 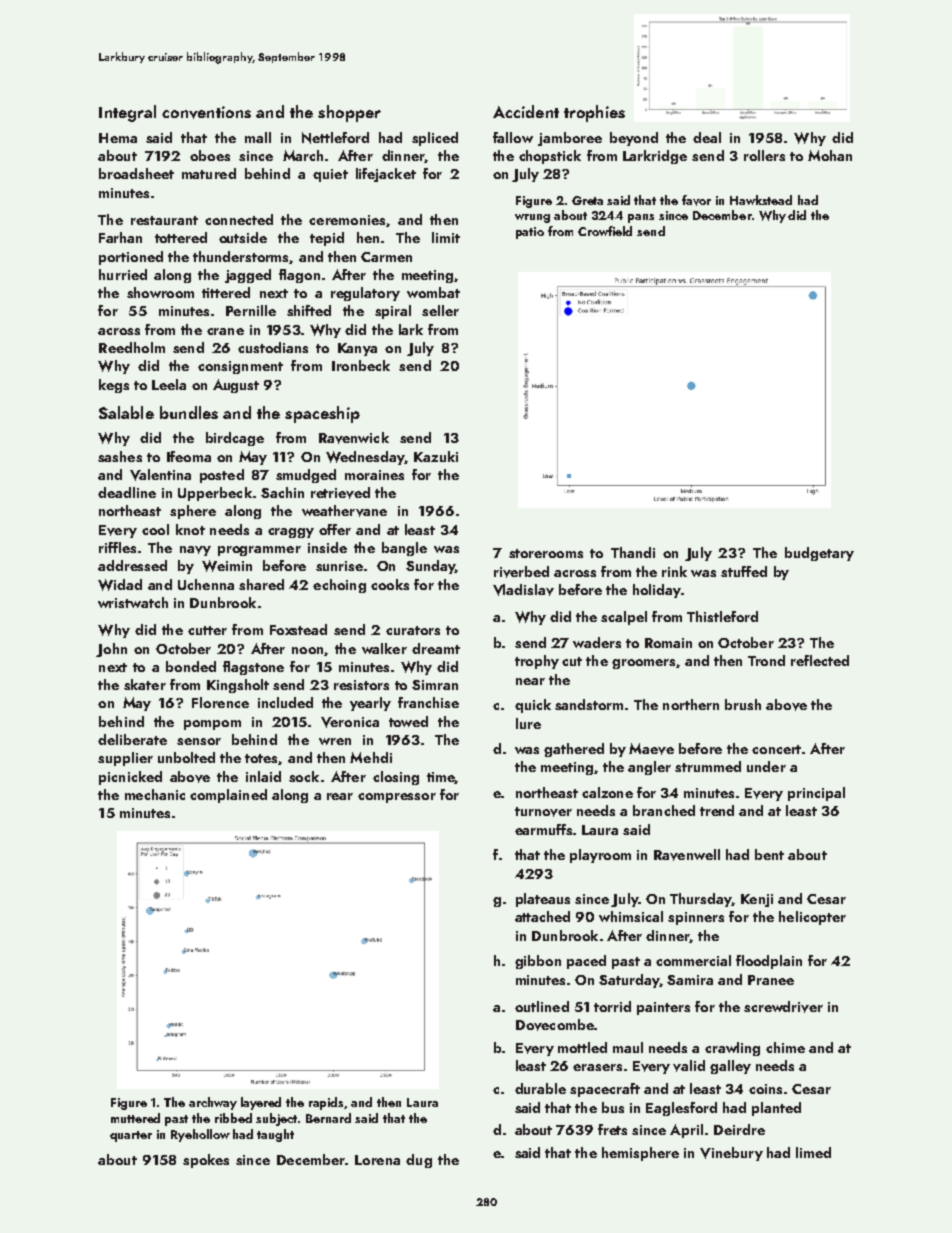 I want to click on frets, so click(x=612, y=1129).
